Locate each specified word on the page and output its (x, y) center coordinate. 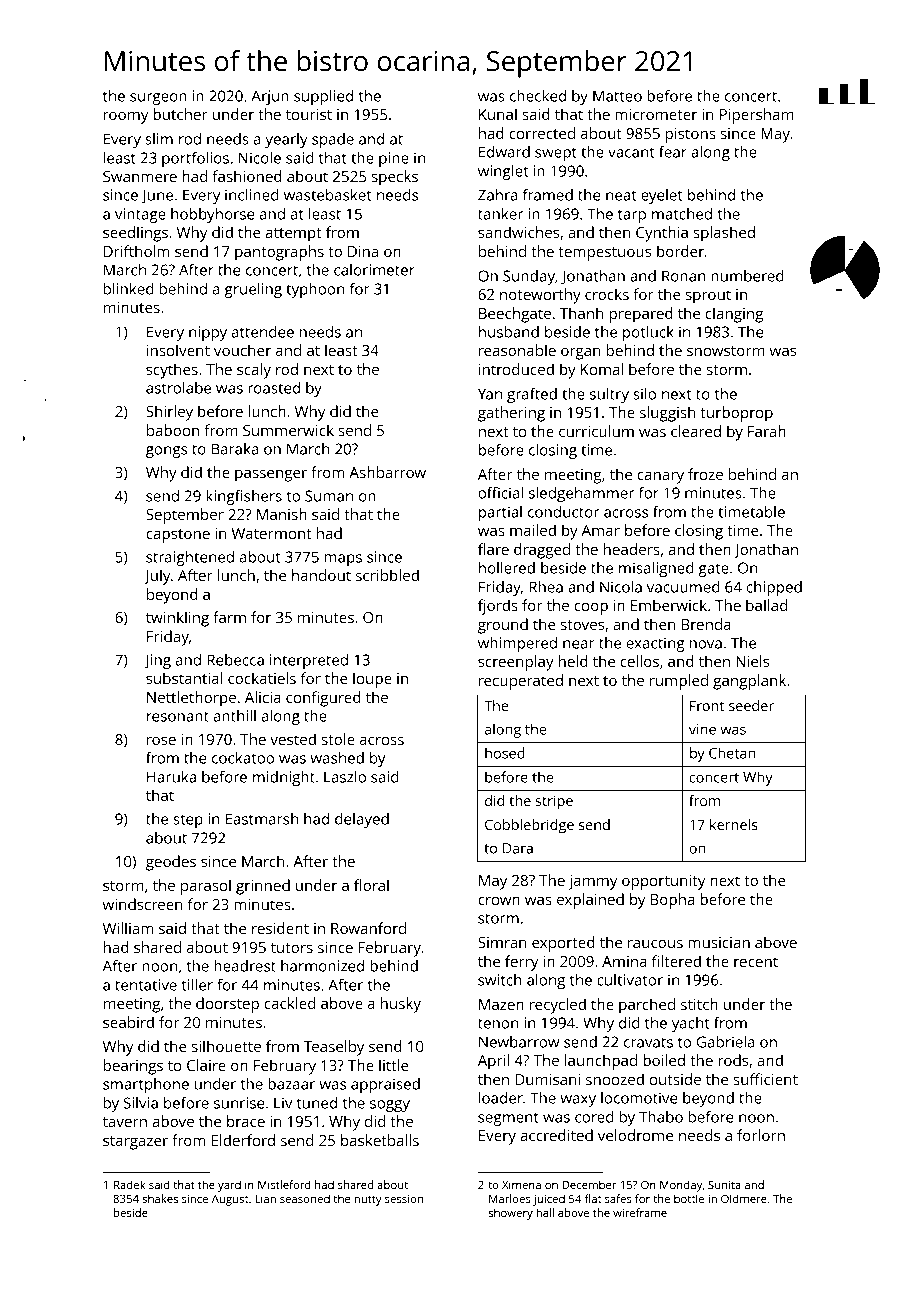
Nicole (260, 158)
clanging (734, 315)
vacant (631, 152)
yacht (690, 1024)
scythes (172, 371)
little (394, 1065)
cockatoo (243, 758)
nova (706, 644)
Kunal (498, 114)
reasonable (517, 350)
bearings (133, 1067)
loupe (372, 680)
